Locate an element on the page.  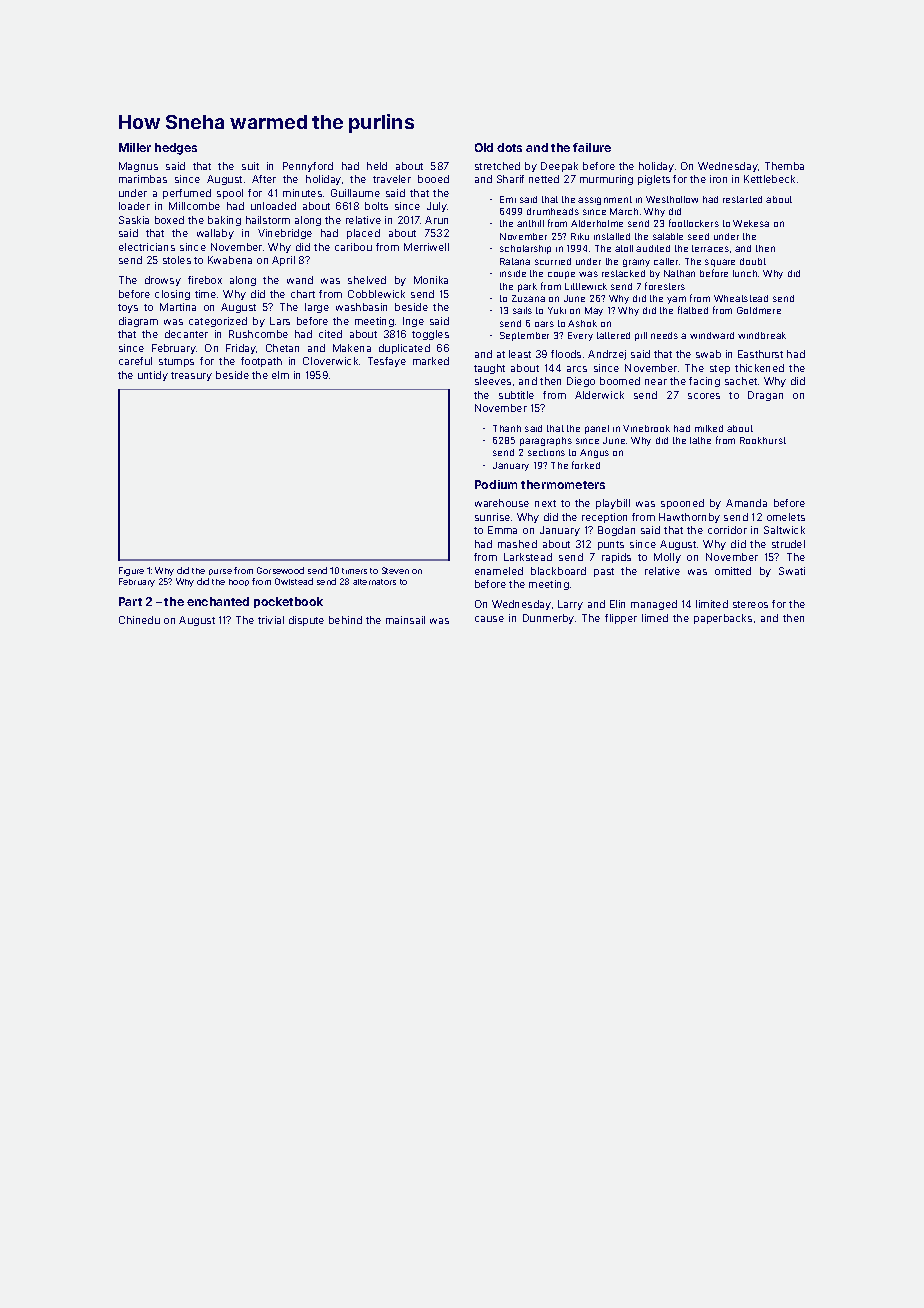
booed is located at coordinates (433, 179).
